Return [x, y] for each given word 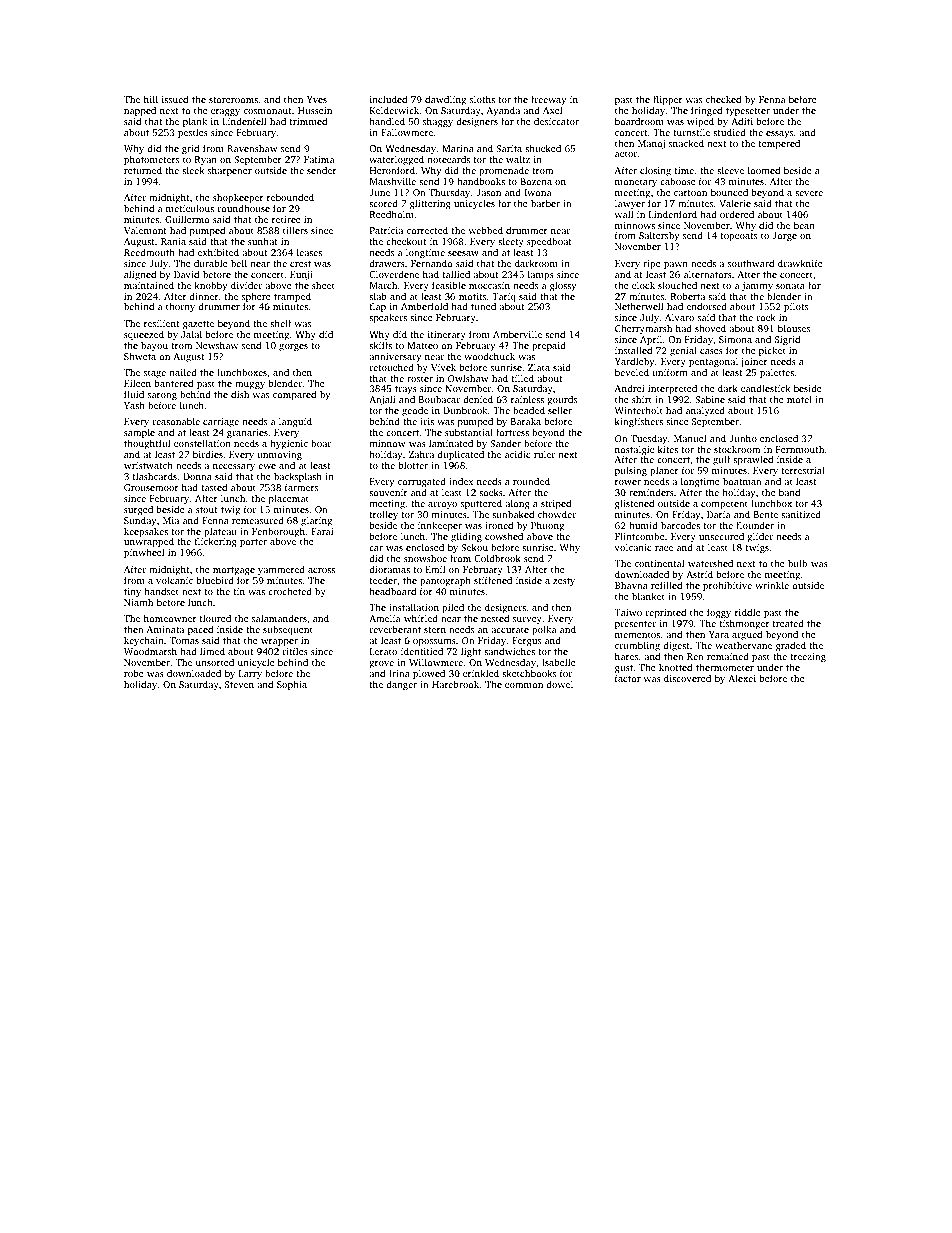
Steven [239, 684]
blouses [794, 328]
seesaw [463, 253]
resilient [162, 323]
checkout [406, 241]
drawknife [800, 263]
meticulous [190, 208]
